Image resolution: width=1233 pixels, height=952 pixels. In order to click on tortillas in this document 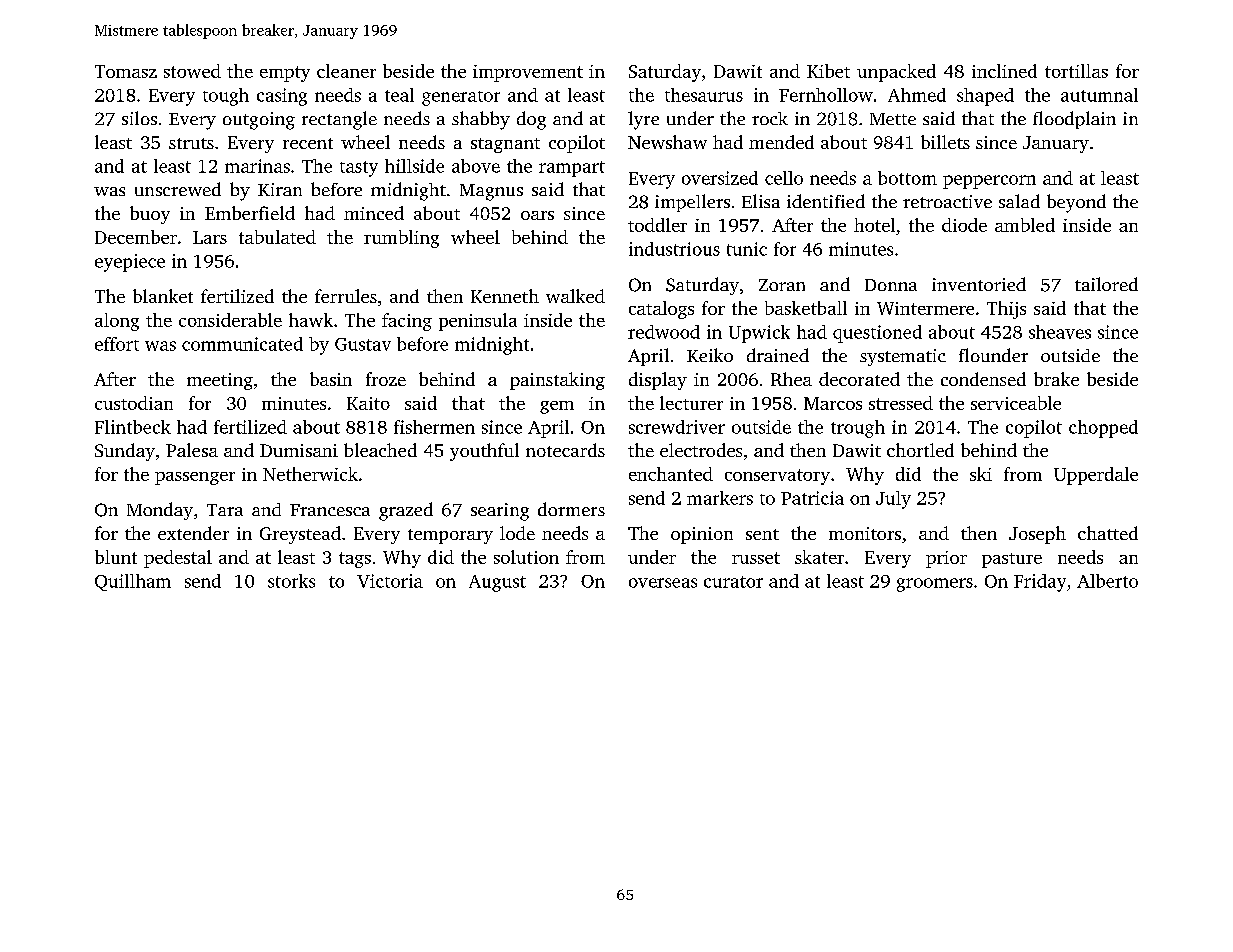, I will do `click(1076, 71)`.
